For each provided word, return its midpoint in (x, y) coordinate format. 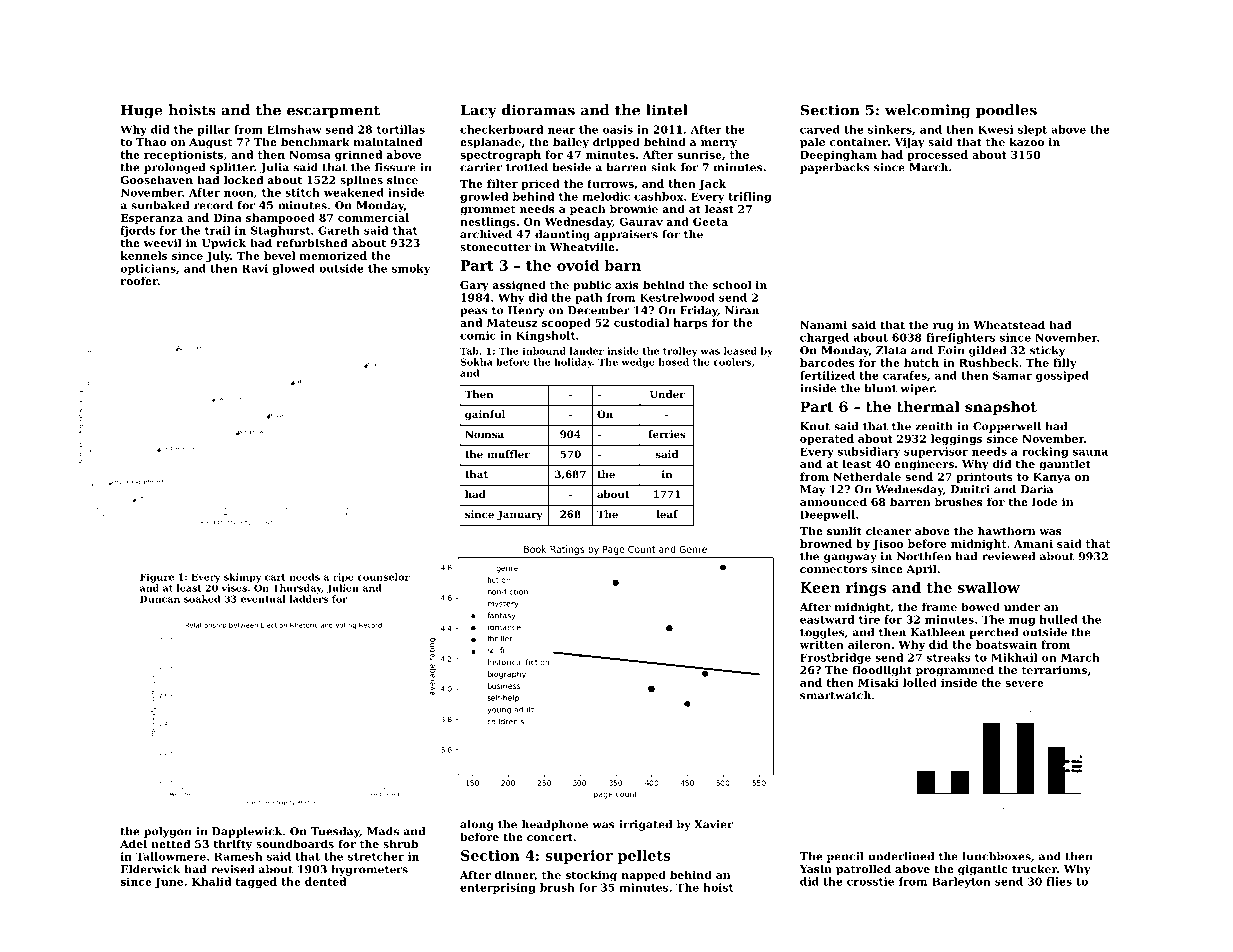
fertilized (827, 375)
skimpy (242, 578)
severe (1024, 684)
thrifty (232, 845)
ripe (343, 578)
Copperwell (1007, 427)
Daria (1037, 489)
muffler (508, 454)
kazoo (1027, 141)
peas (473, 312)
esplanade (490, 143)
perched (993, 633)
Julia (274, 168)
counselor (383, 577)
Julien (343, 589)
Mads (383, 831)
